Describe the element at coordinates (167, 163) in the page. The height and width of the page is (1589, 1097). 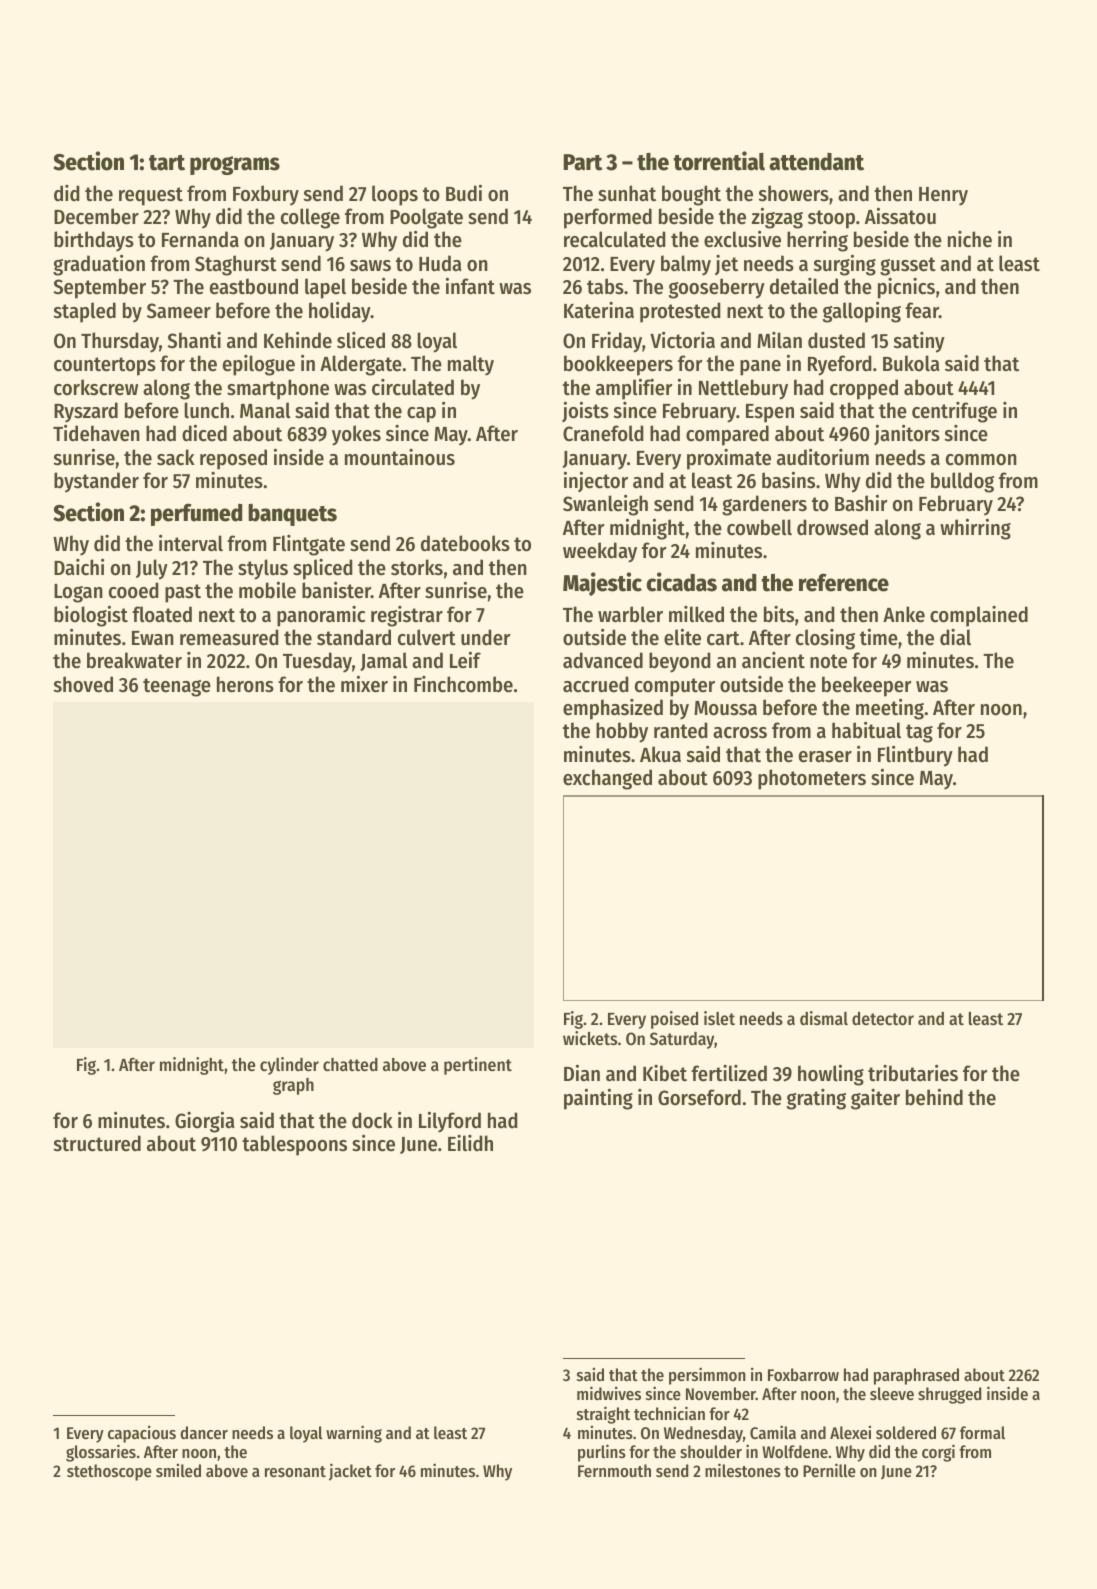
I see `tart` at that location.
